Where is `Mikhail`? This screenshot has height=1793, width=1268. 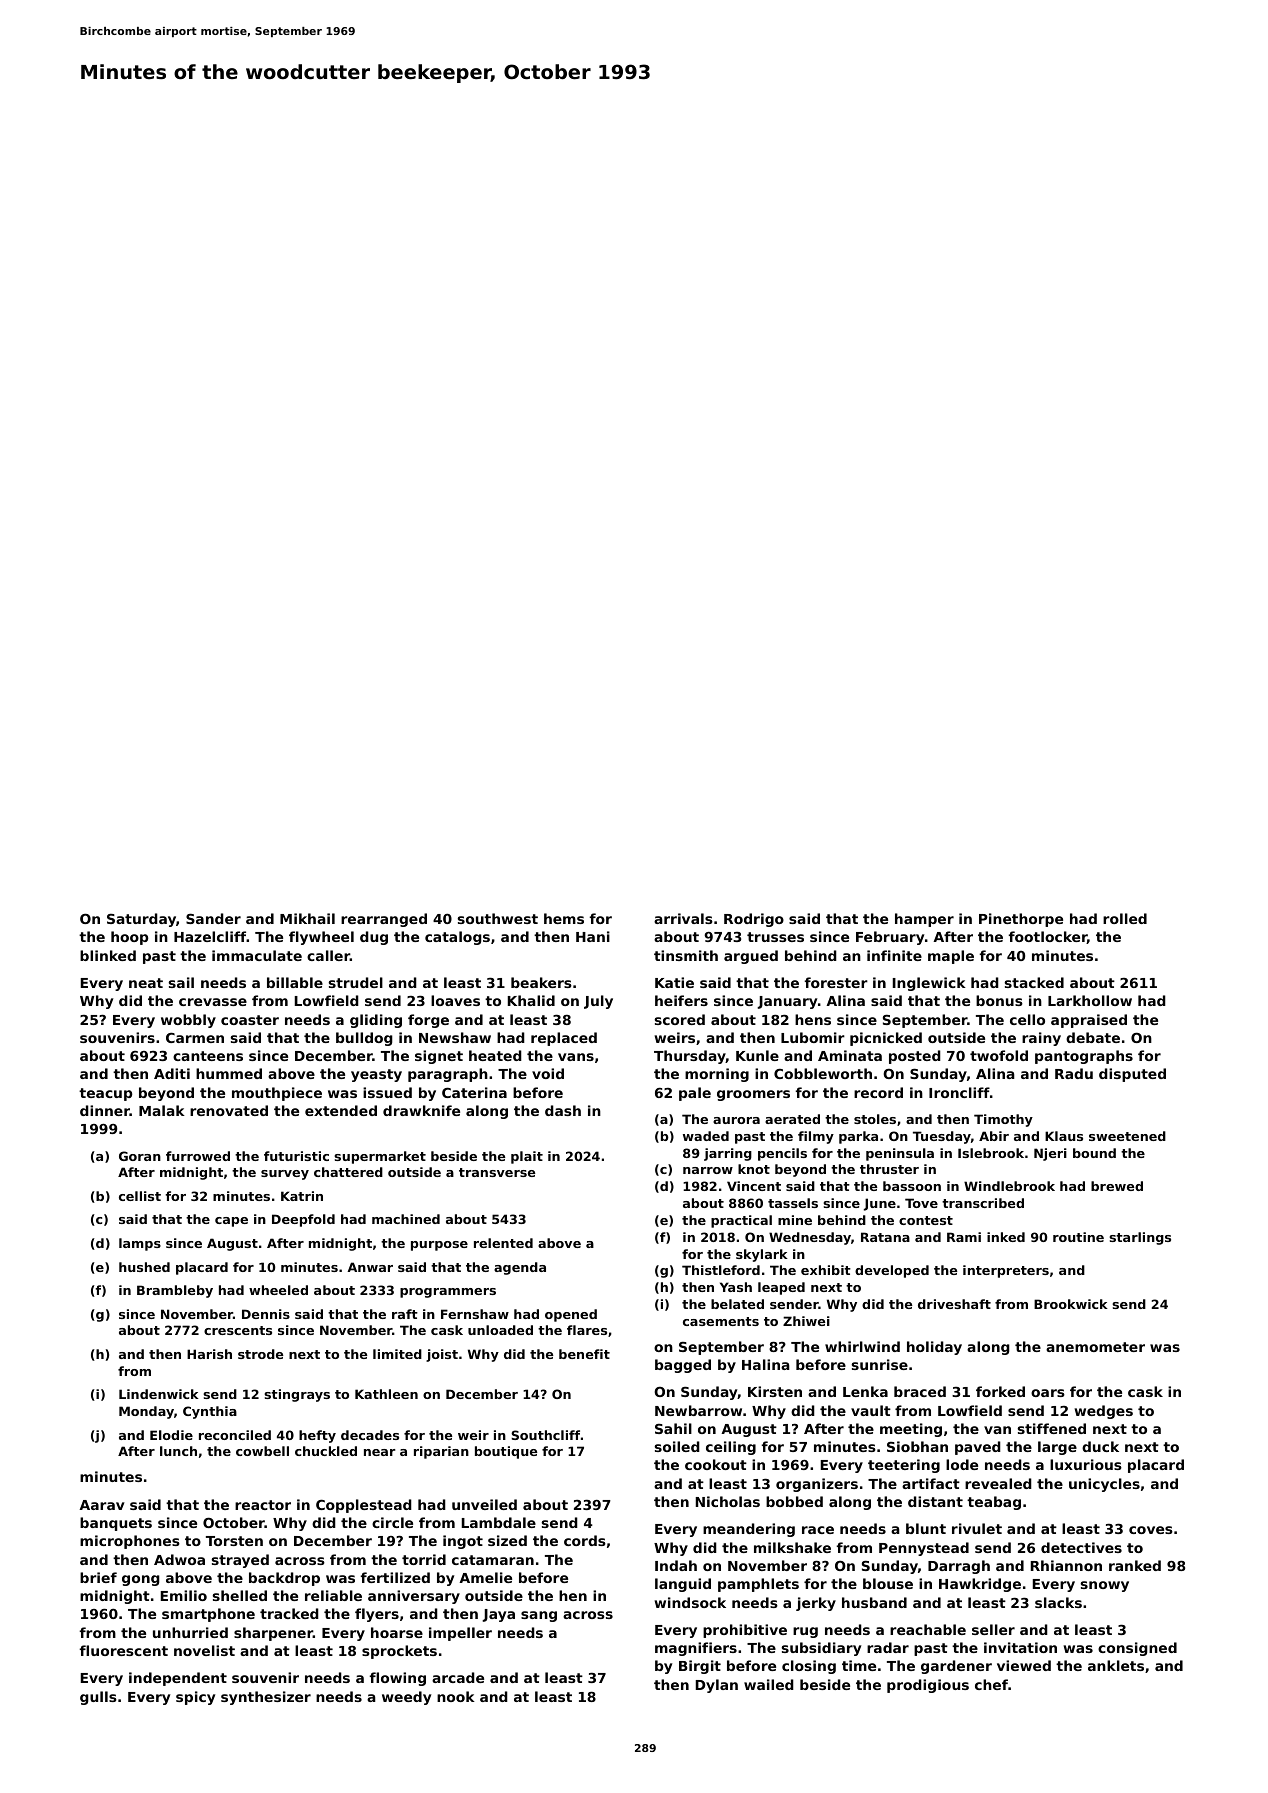 Mikhail is located at coordinates (307, 918).
